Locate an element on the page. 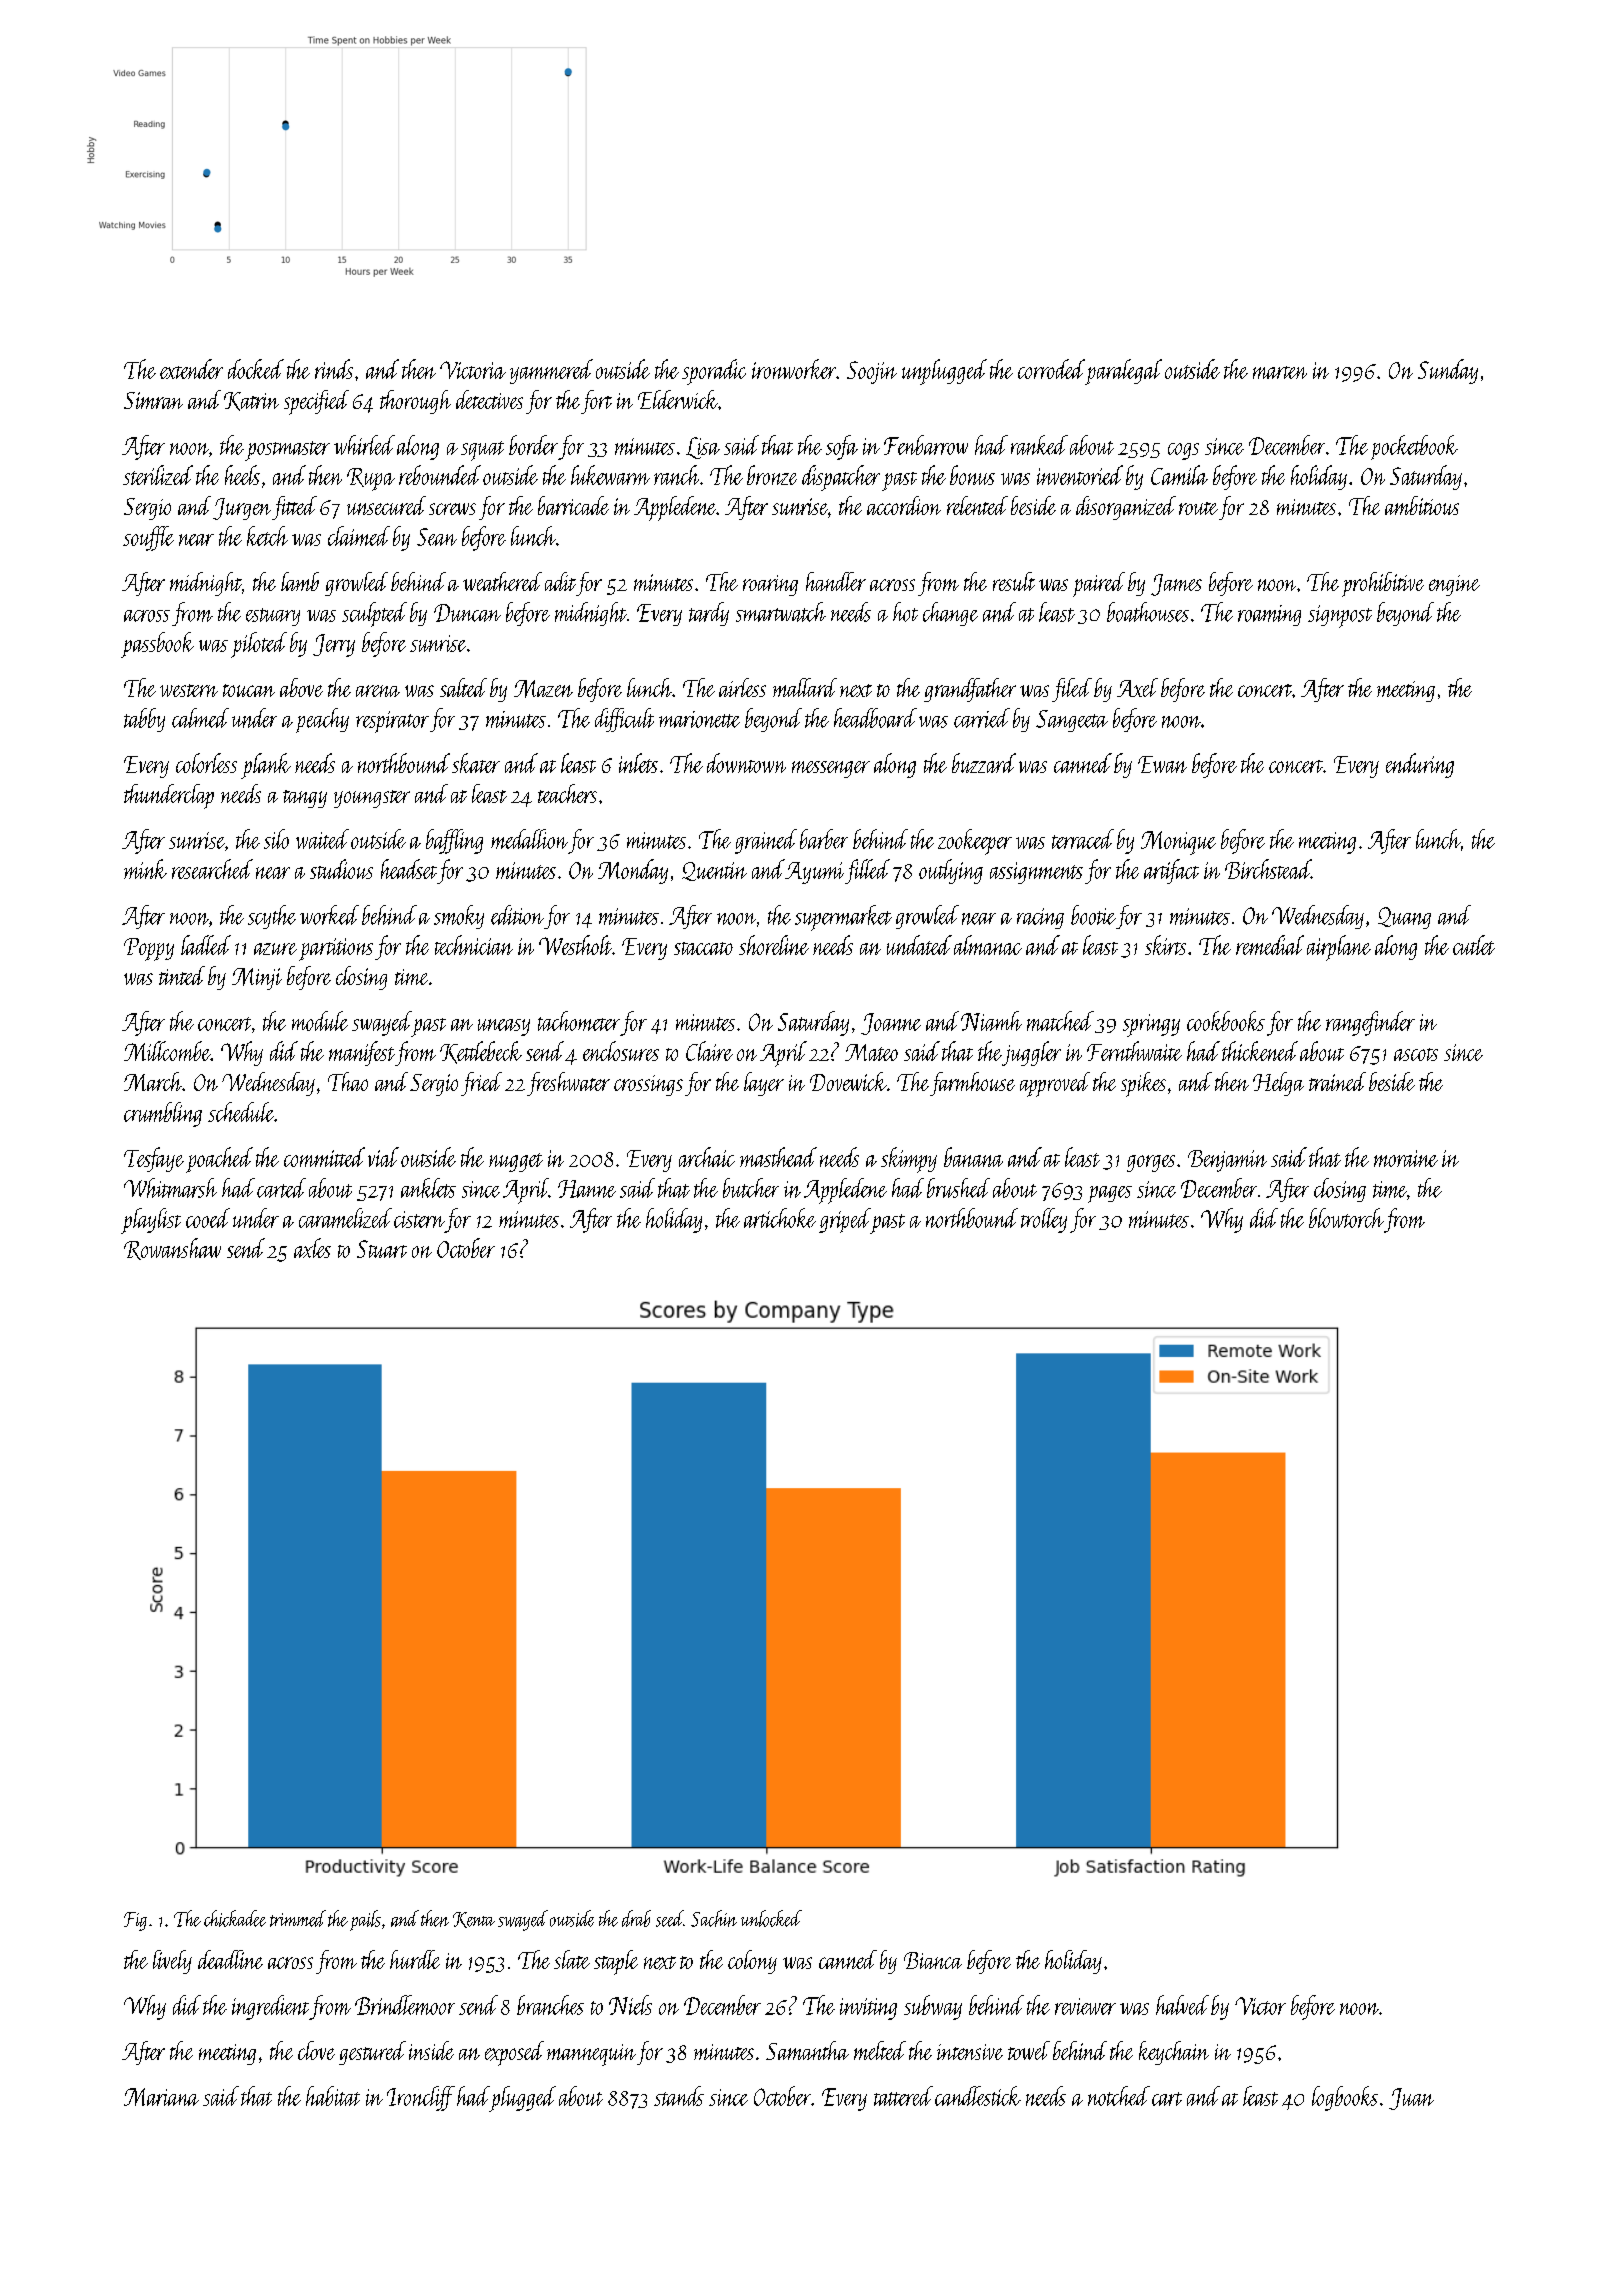  Niels is located at coordinates (630, 2005).
